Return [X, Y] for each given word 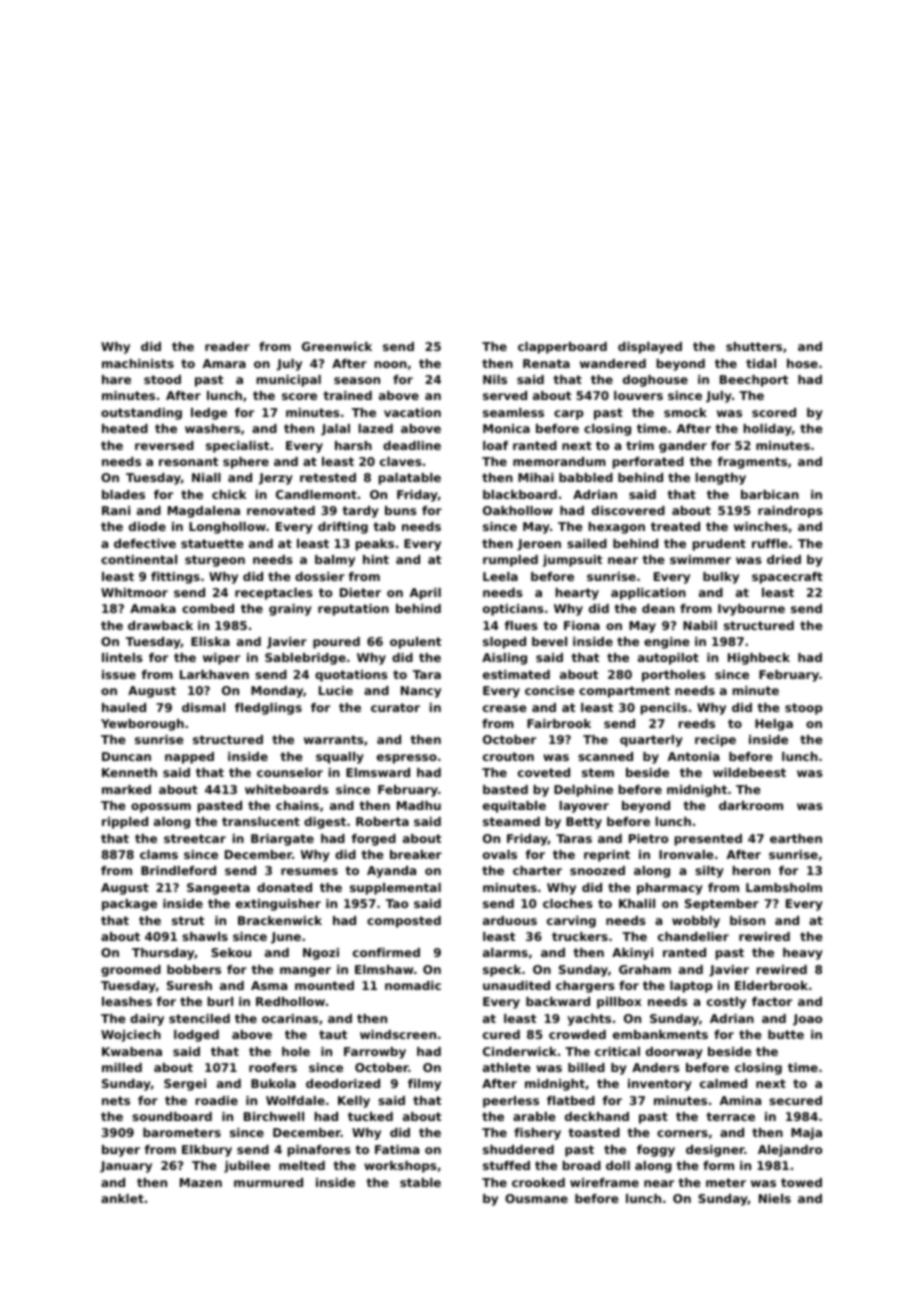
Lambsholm [784, 887]
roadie [217, 1100]
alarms [505, 952]
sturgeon [215, 561]
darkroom [751, 805]
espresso [407, 759]
